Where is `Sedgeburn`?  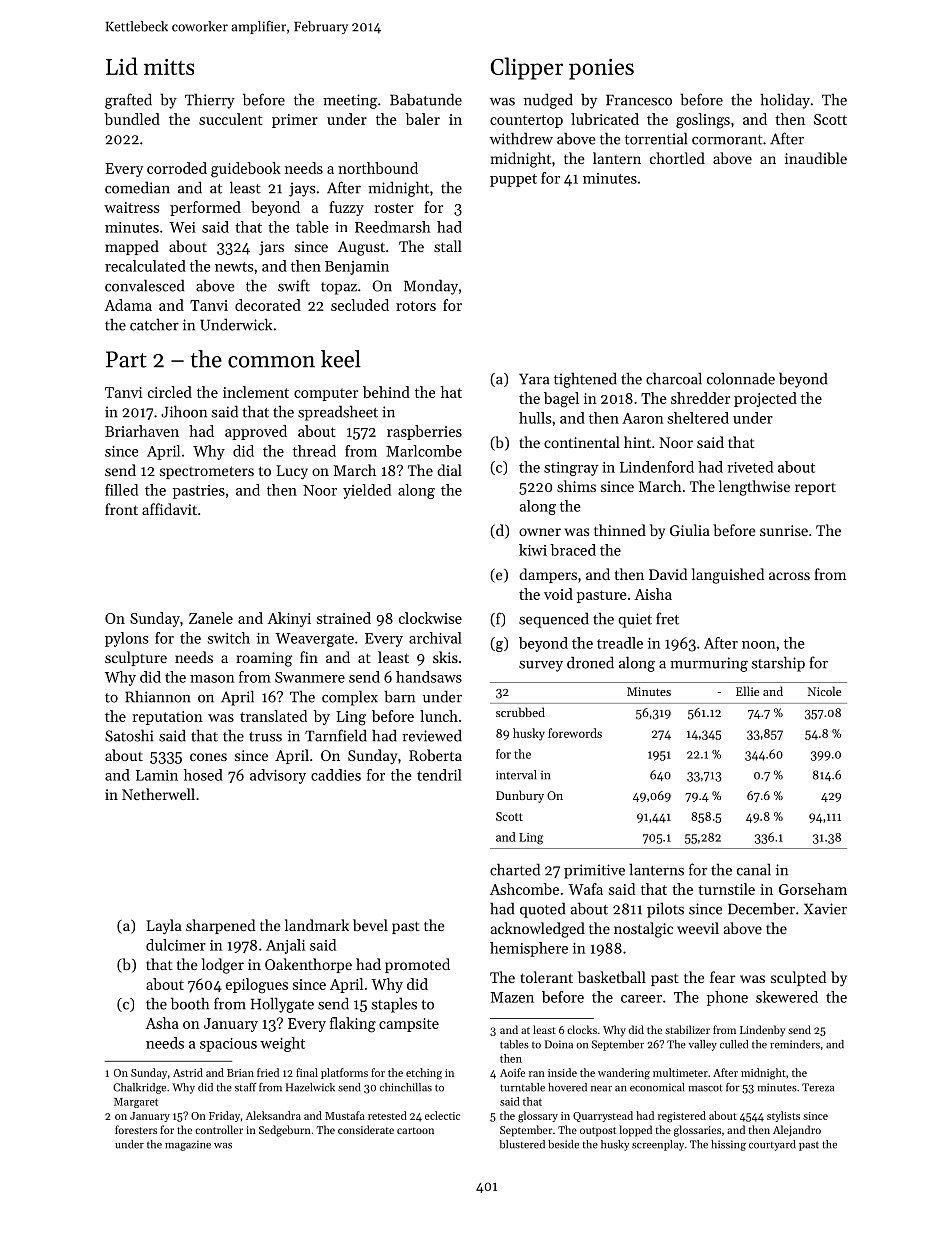 Sedgeburn is located at coordinates (285, 1131).
